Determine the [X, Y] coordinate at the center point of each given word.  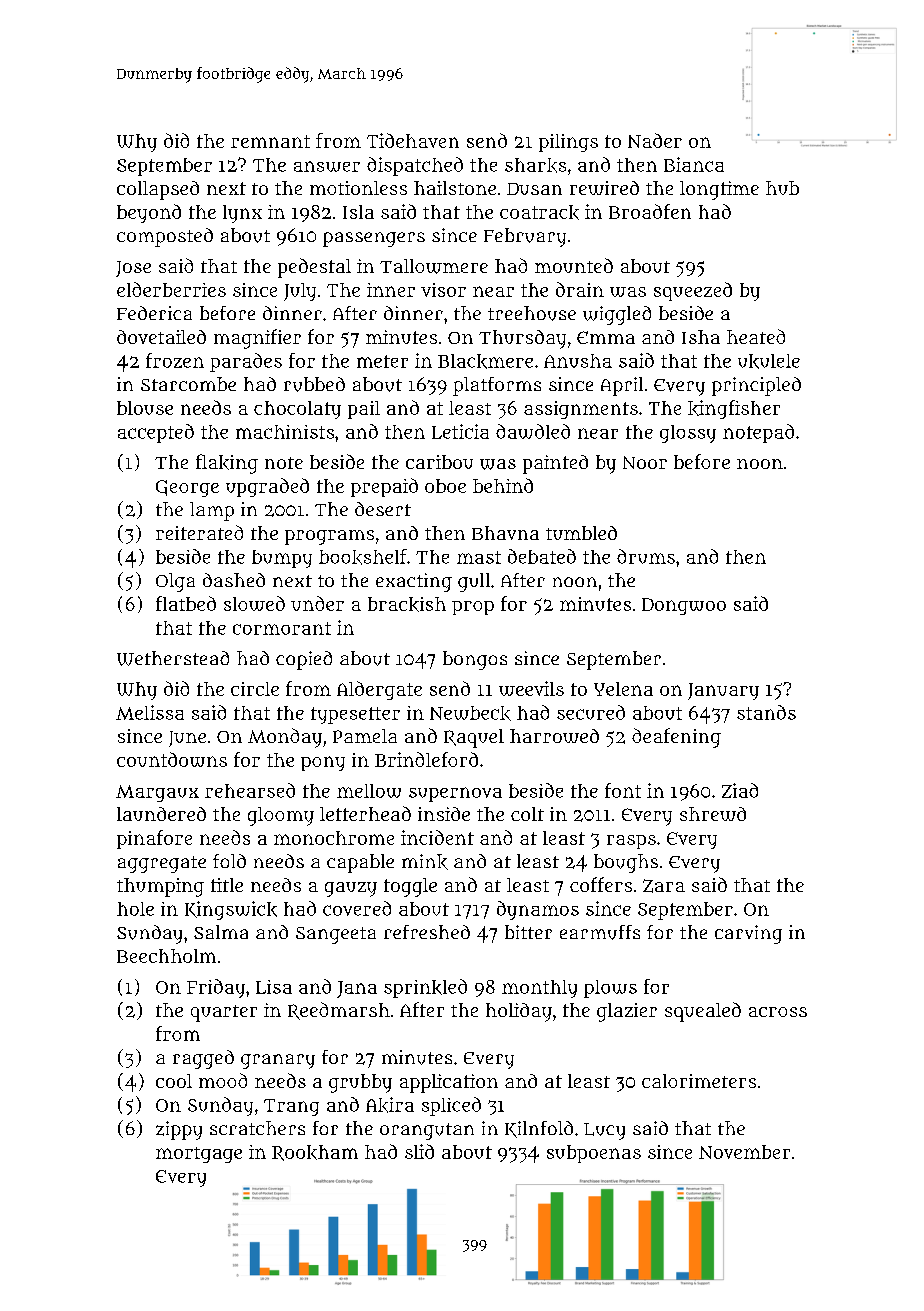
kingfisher [734, 409]
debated [542, 556]
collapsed [158, 190]
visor [443, 290]
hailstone [455, 188]
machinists [285, 432]
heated [756, 336]
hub [782, 188]
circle [255, 689]
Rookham [315, 1153]
